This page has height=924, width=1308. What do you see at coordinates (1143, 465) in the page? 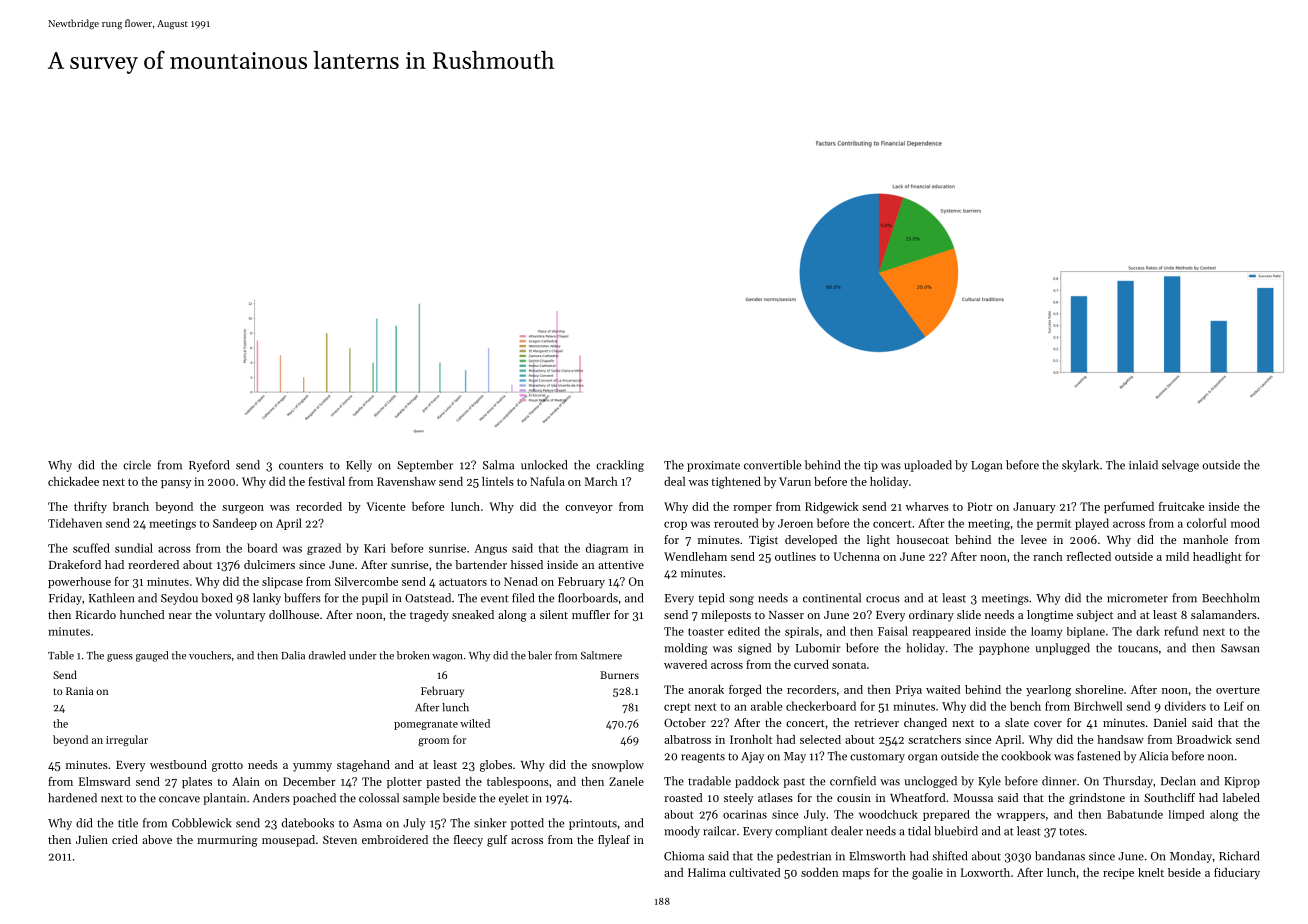
I see `inlaid` at bounding box center [1143, 465].
